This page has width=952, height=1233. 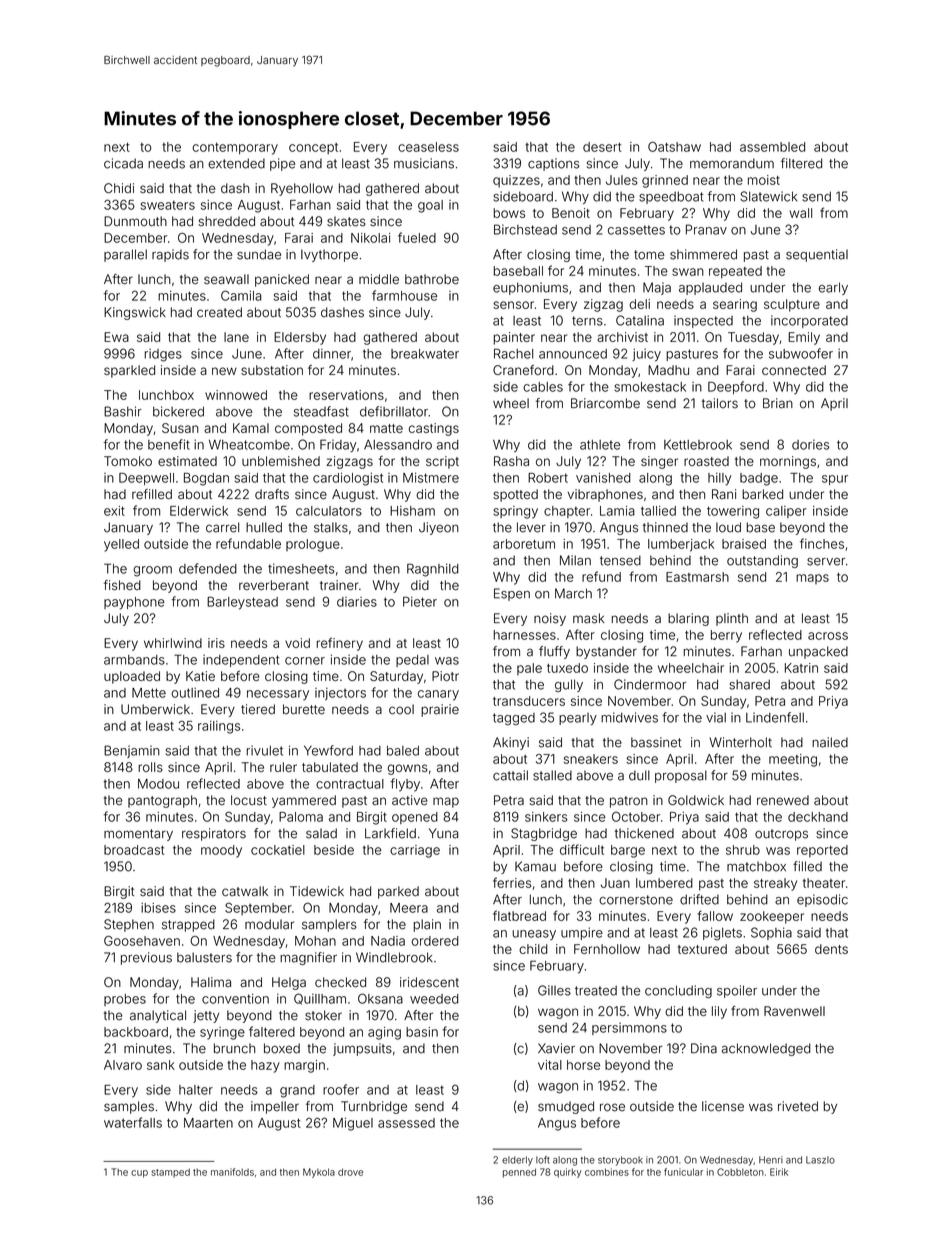 I want to click on Jiyeon, so click(x=439, y=528).
